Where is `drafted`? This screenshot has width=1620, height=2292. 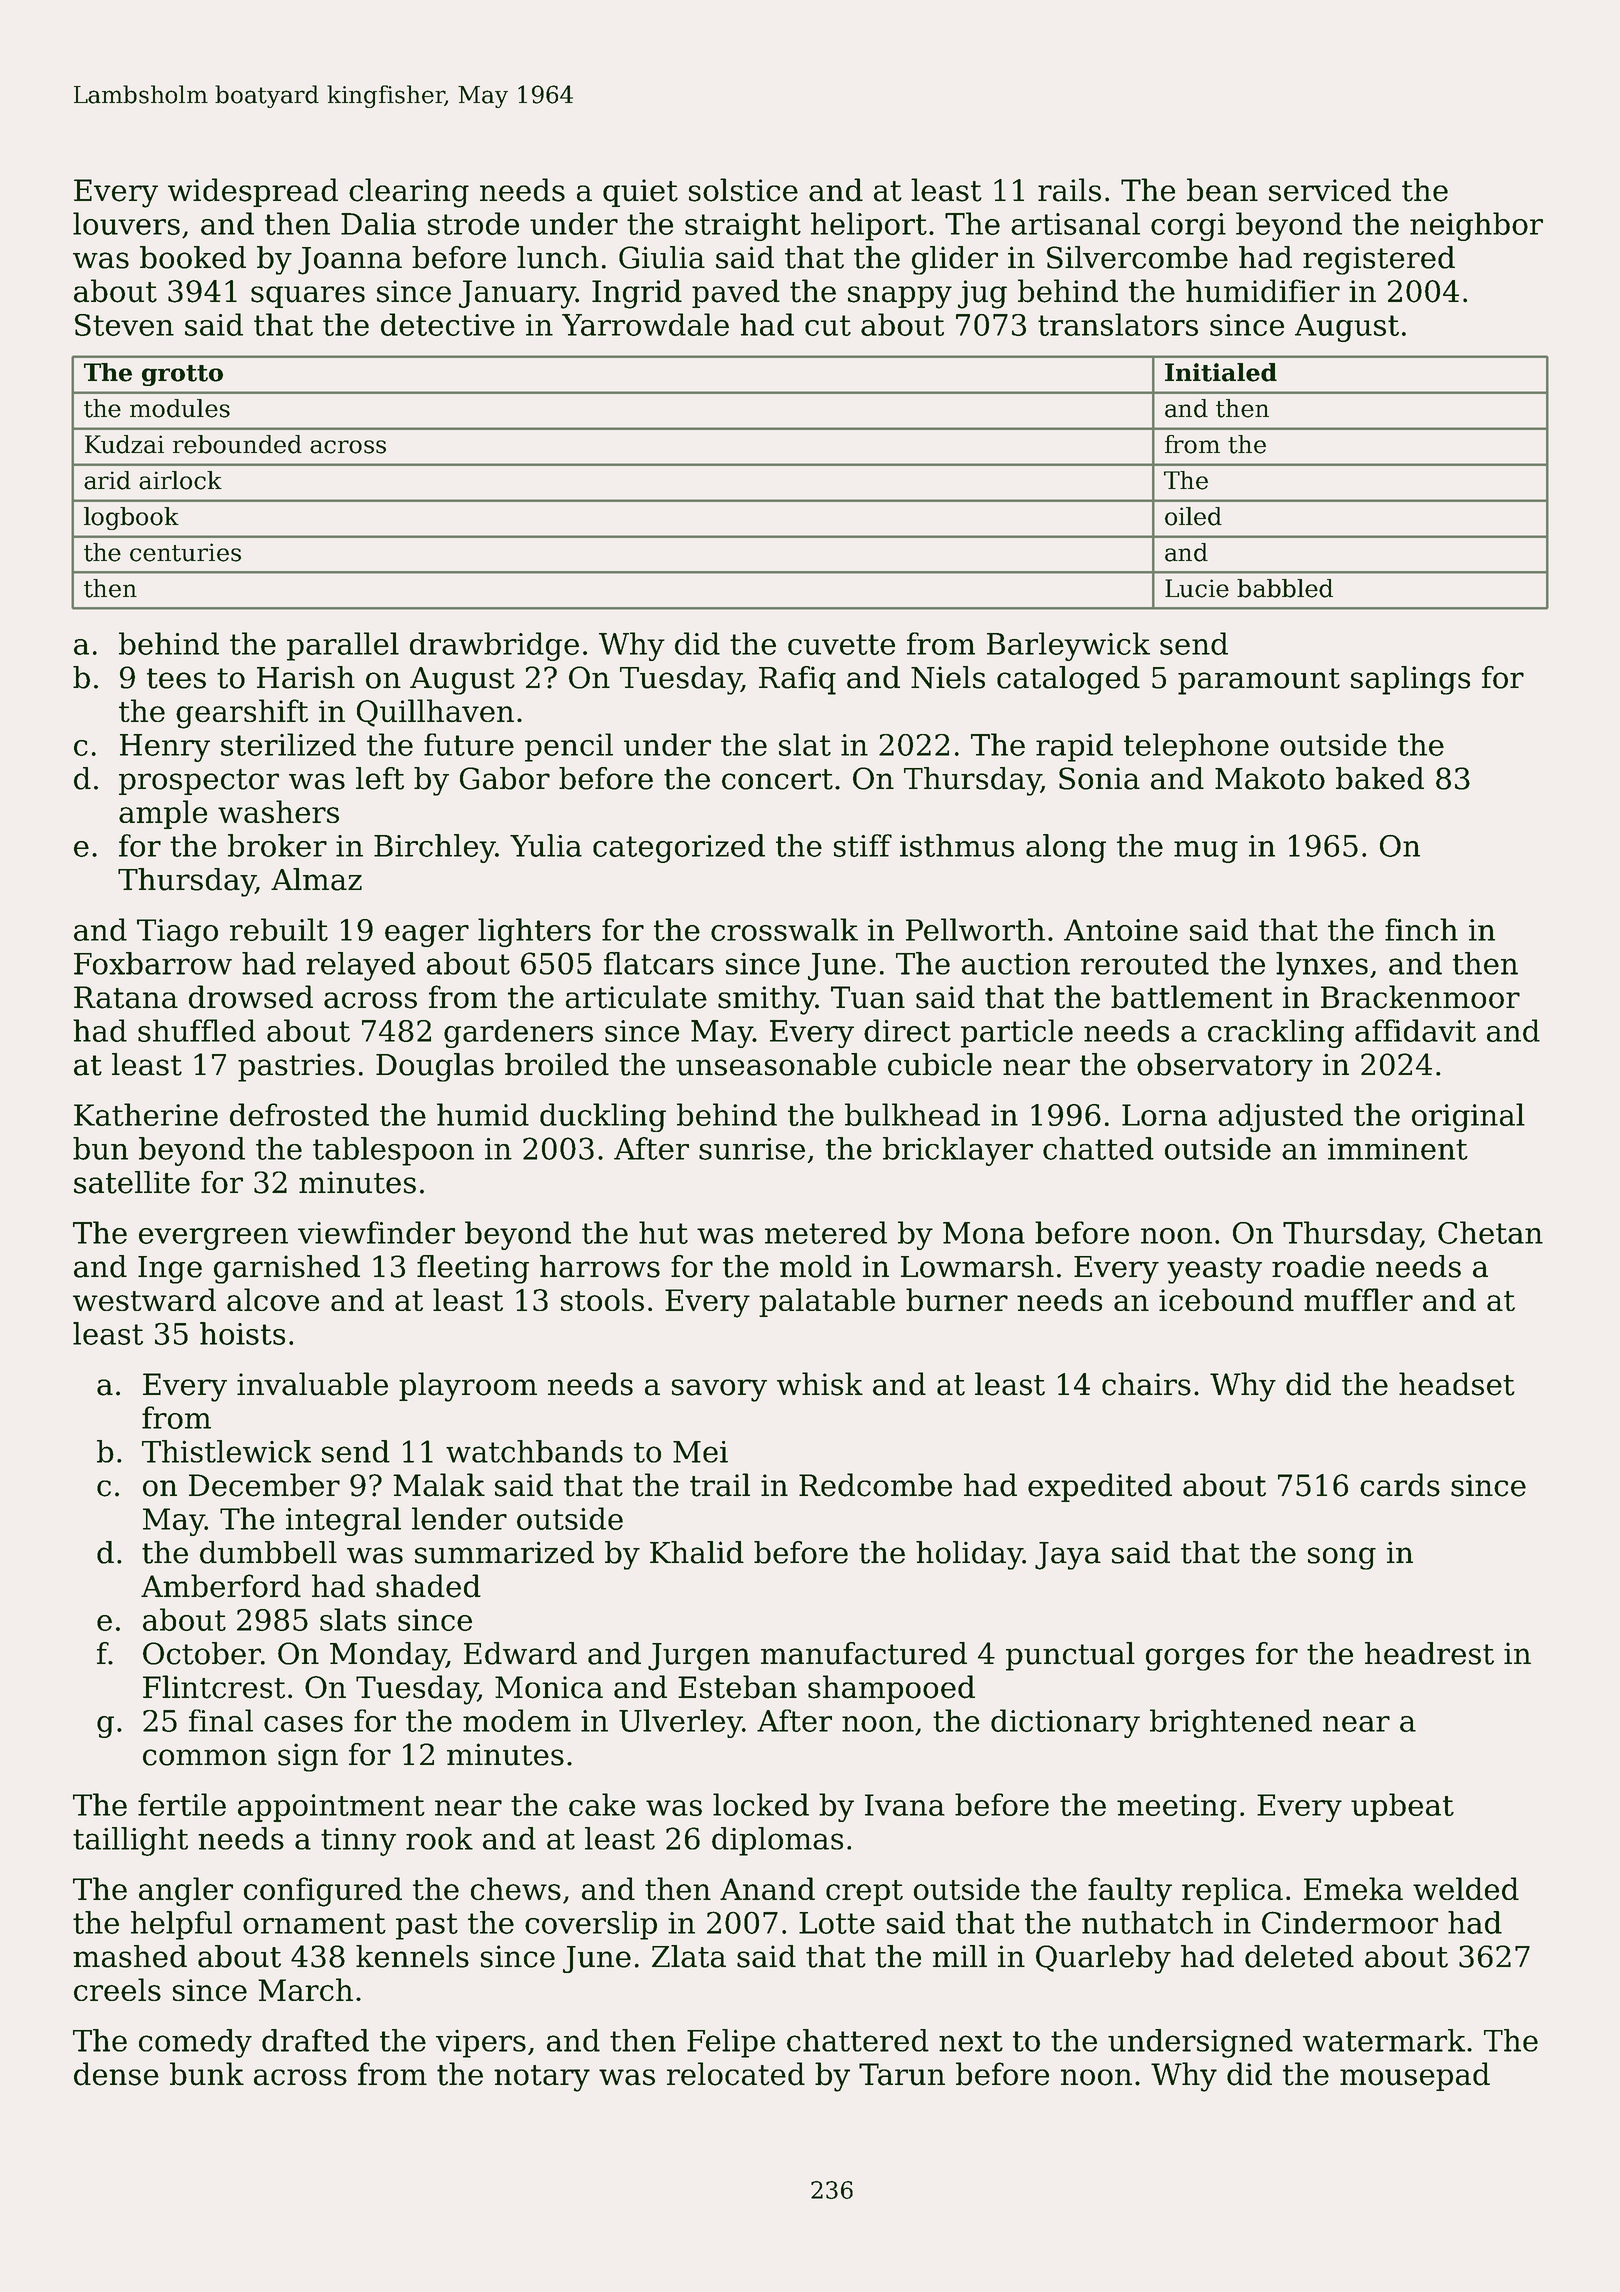
drafted is located at coordinates (315, 2040).
